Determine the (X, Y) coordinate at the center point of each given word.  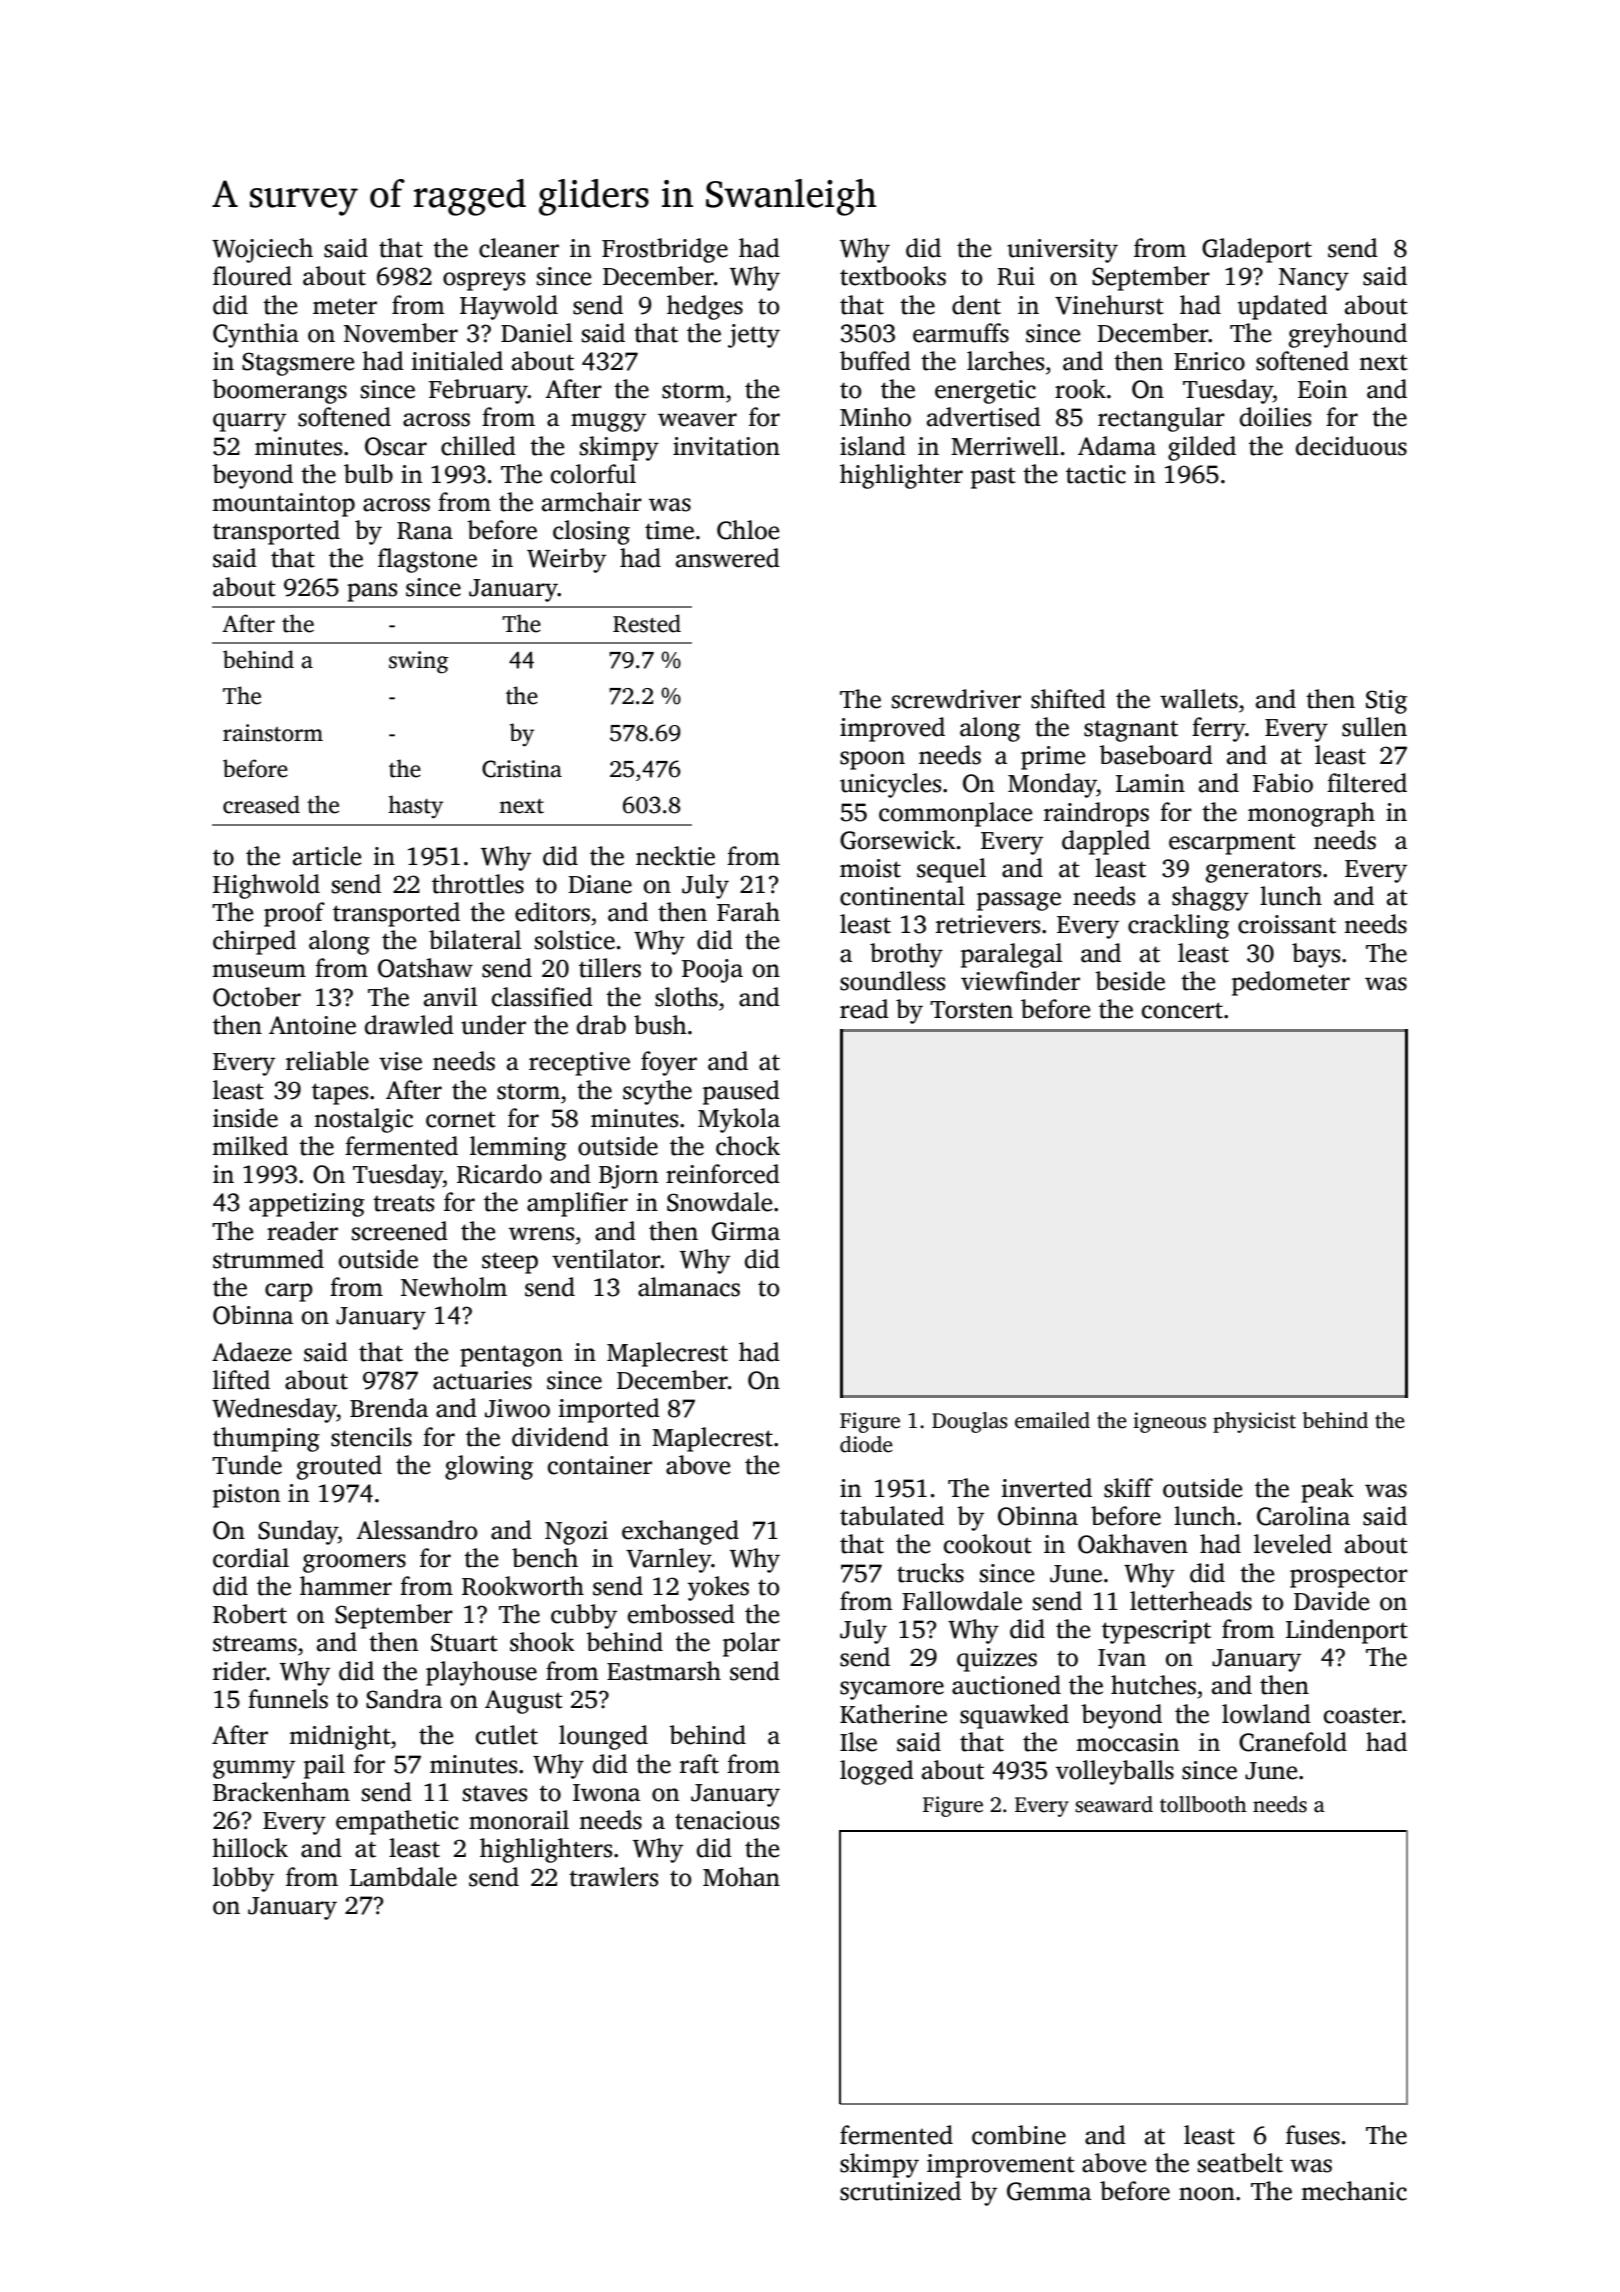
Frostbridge (665, 250)
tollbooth (1203, 1804)
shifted (1068, 699)
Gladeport (1257, 250)
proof (294, 914)
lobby (243, 1879)
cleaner (519, 248)
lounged (603, 1737)
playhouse (481, 1673)
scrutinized (900, 2191)
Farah (748, 912)
